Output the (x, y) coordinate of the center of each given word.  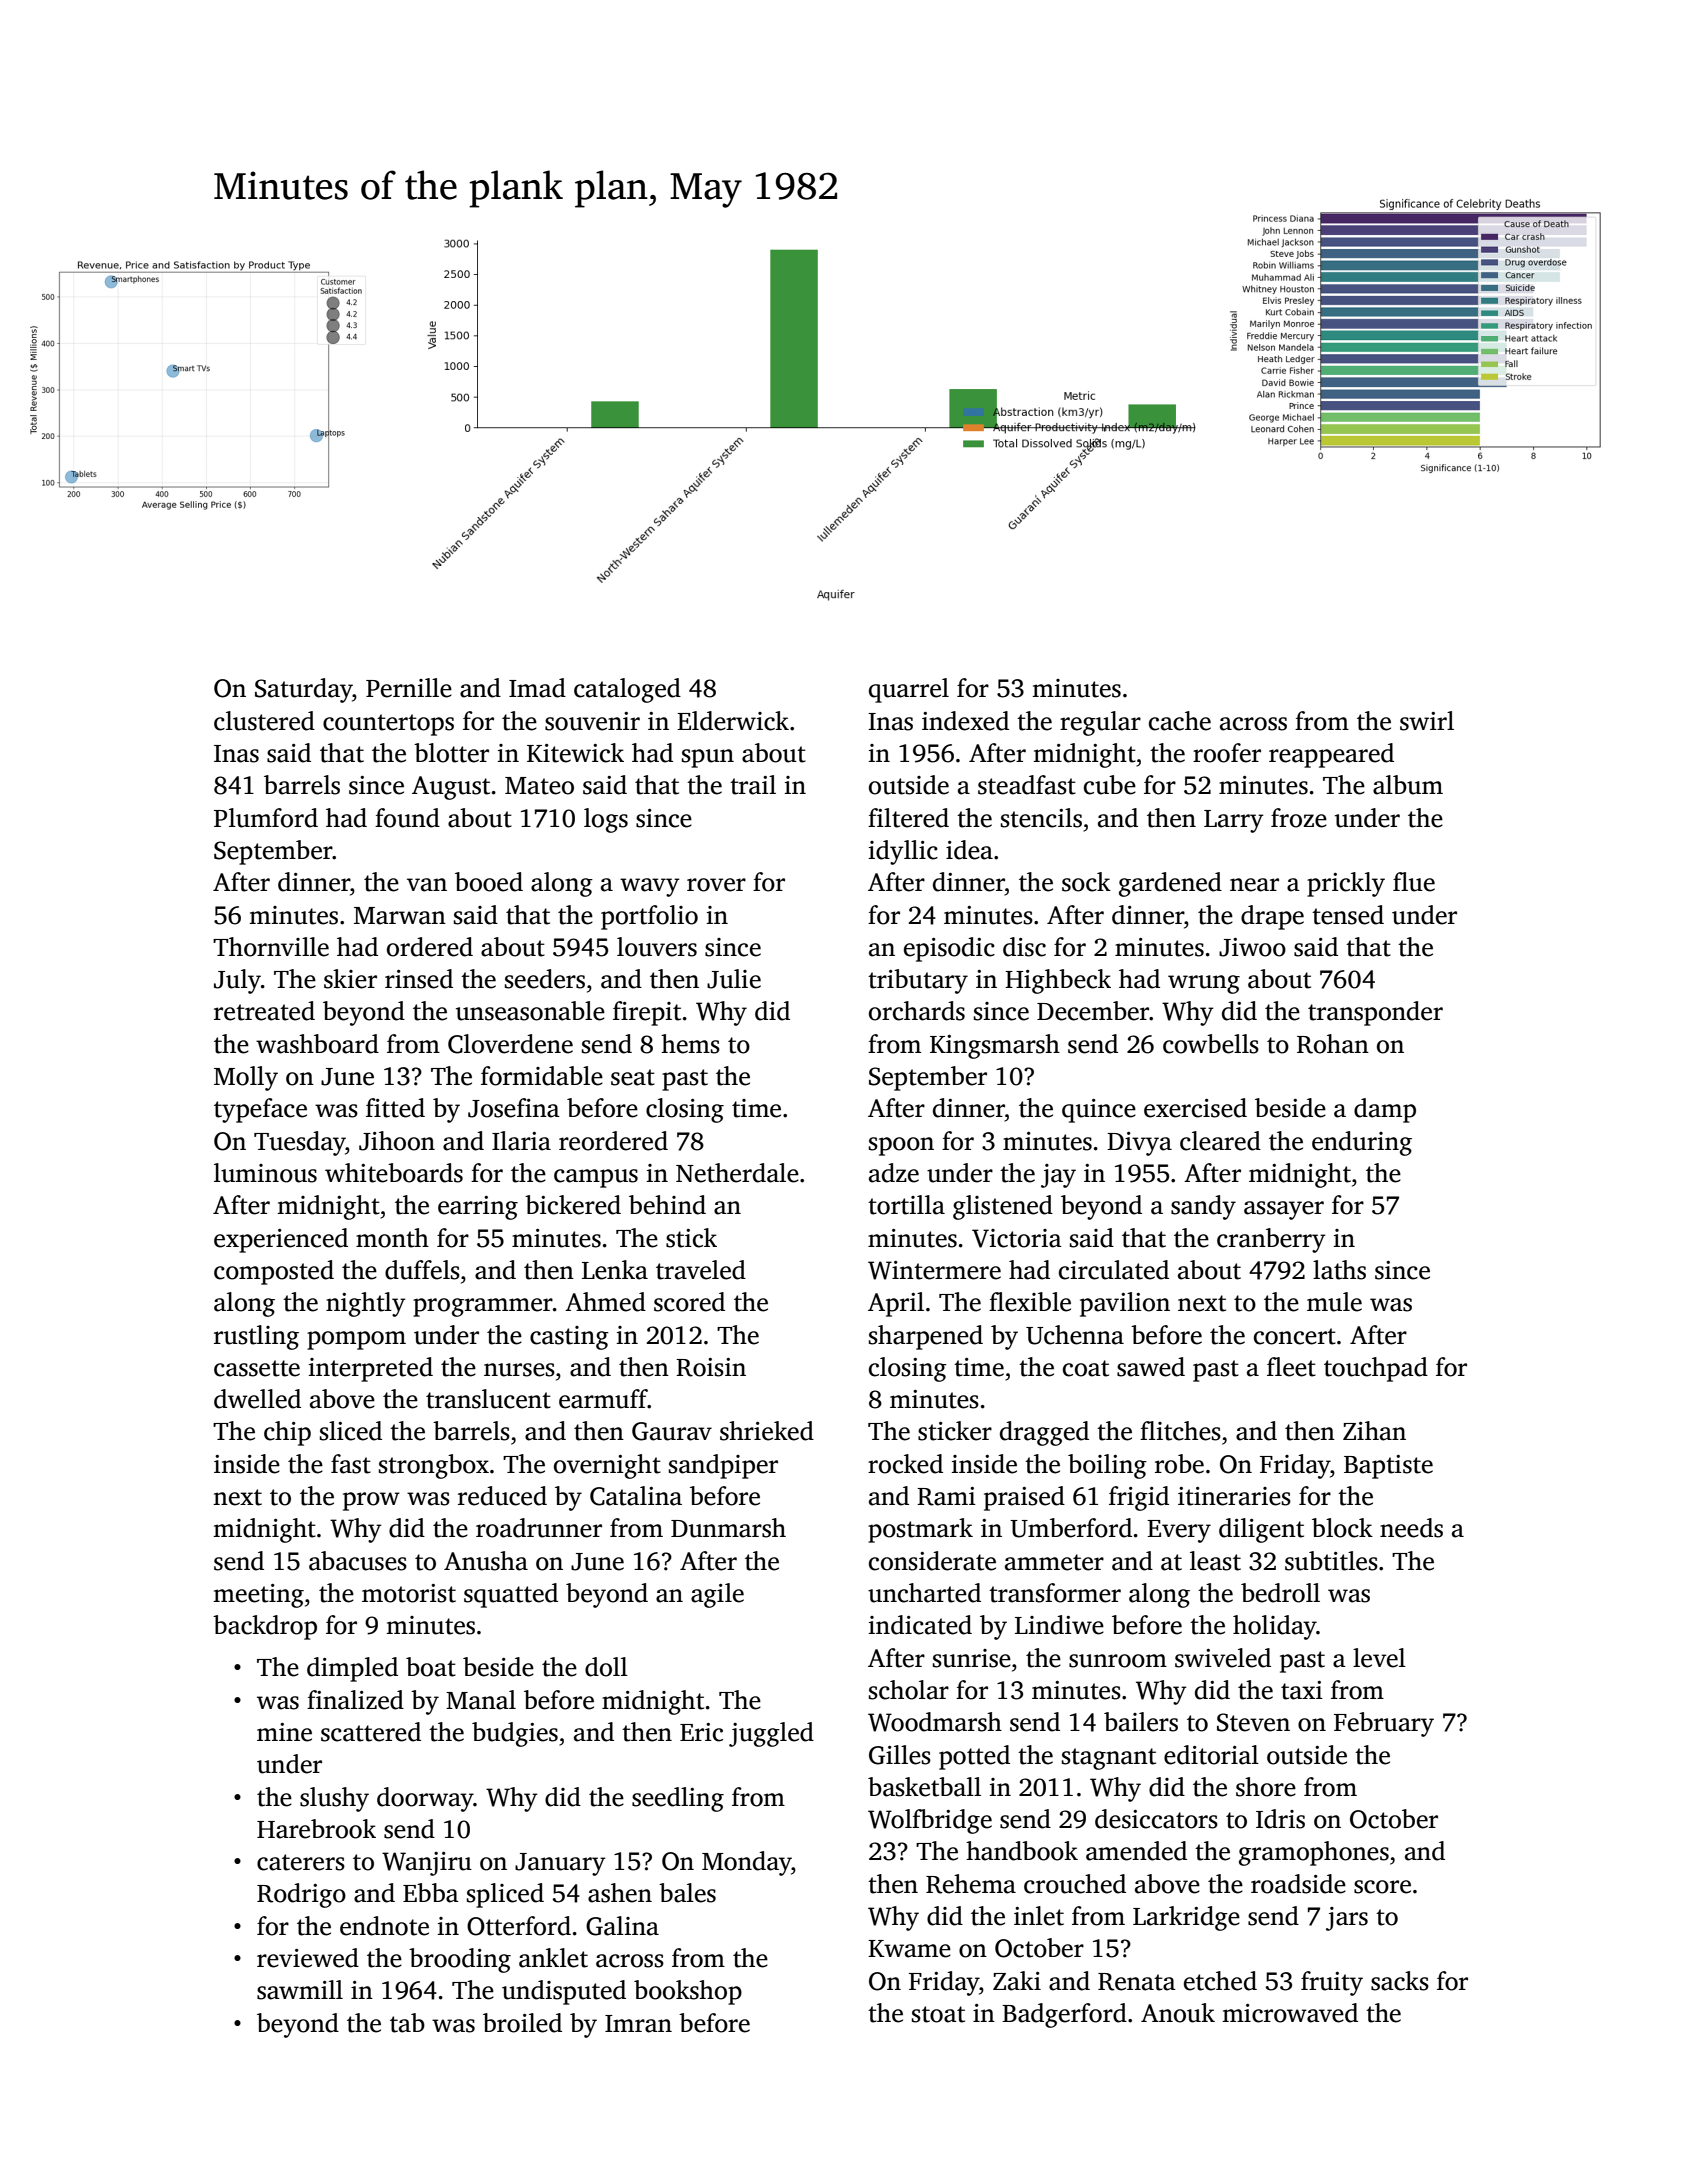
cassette (257, 1368)
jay (1058, 1176)
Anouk (1178, 2013)
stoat (938, 2014)
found (407, 818)
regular (1100, 723)
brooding (460, 1960)
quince (1099, 1111)
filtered (908, 818)
